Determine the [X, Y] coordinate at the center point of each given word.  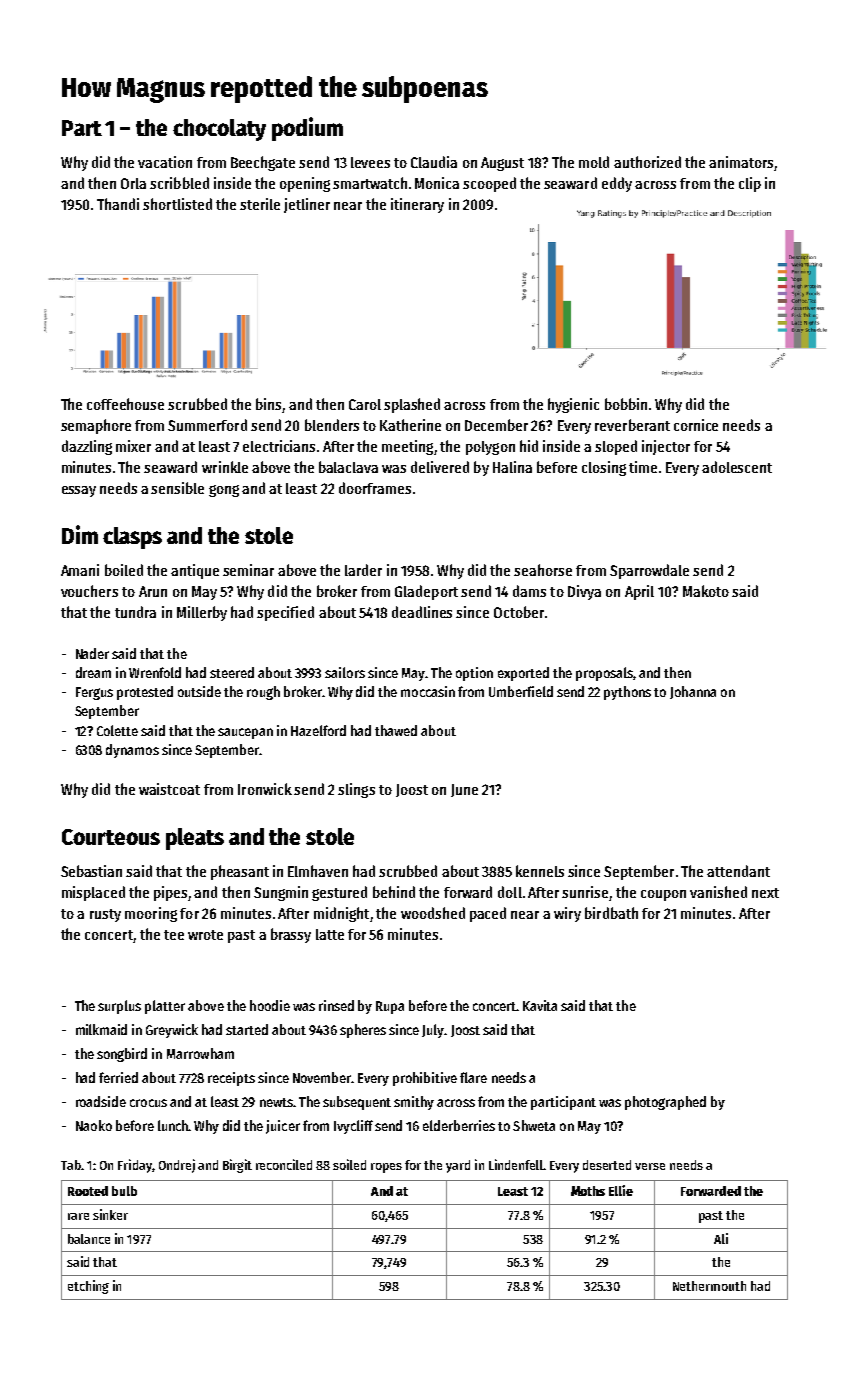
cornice [696, 425]
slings [356, 790]
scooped [489, 184]
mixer [133, 446]
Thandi [118, 204]
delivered [440, 467]
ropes [386, 1168]
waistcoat [169, 789]
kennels [540, 871]
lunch [173, 1125]
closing [604, 468]
